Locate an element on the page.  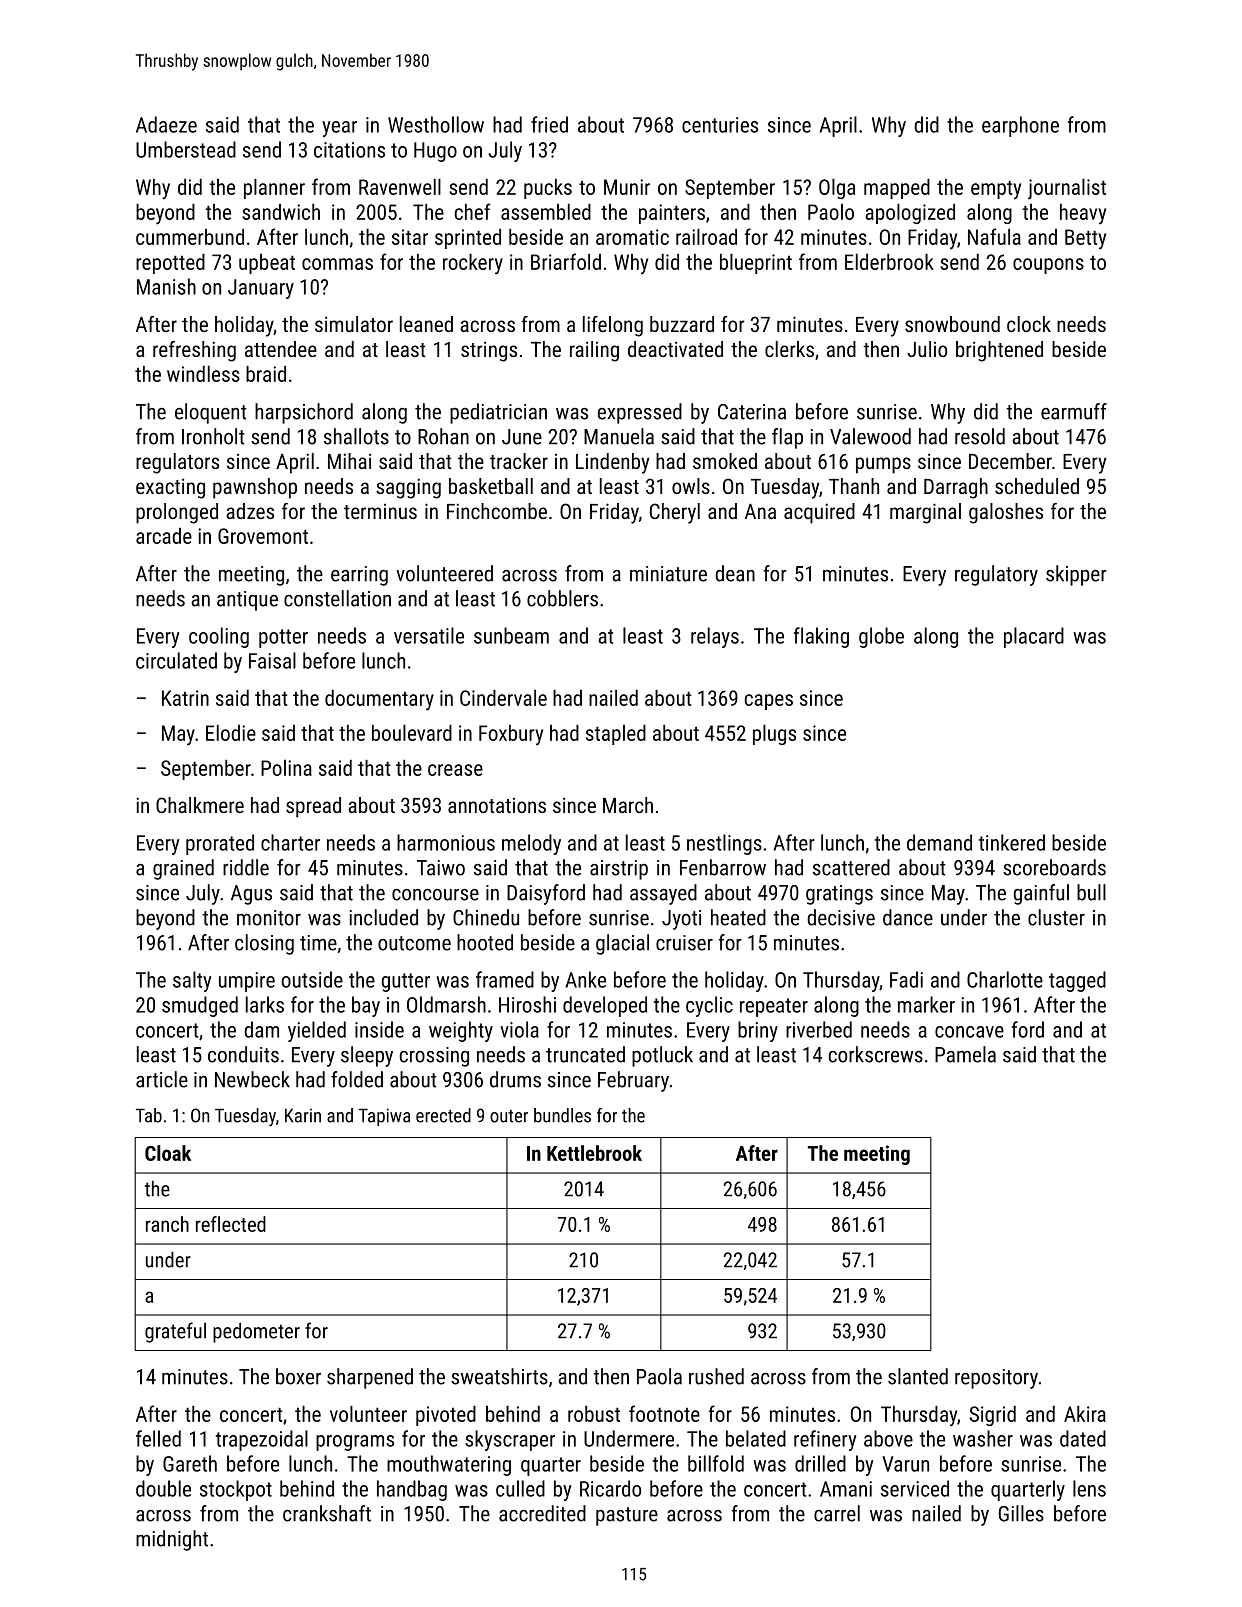
Pamela is located at coordinates (965, 1054).
